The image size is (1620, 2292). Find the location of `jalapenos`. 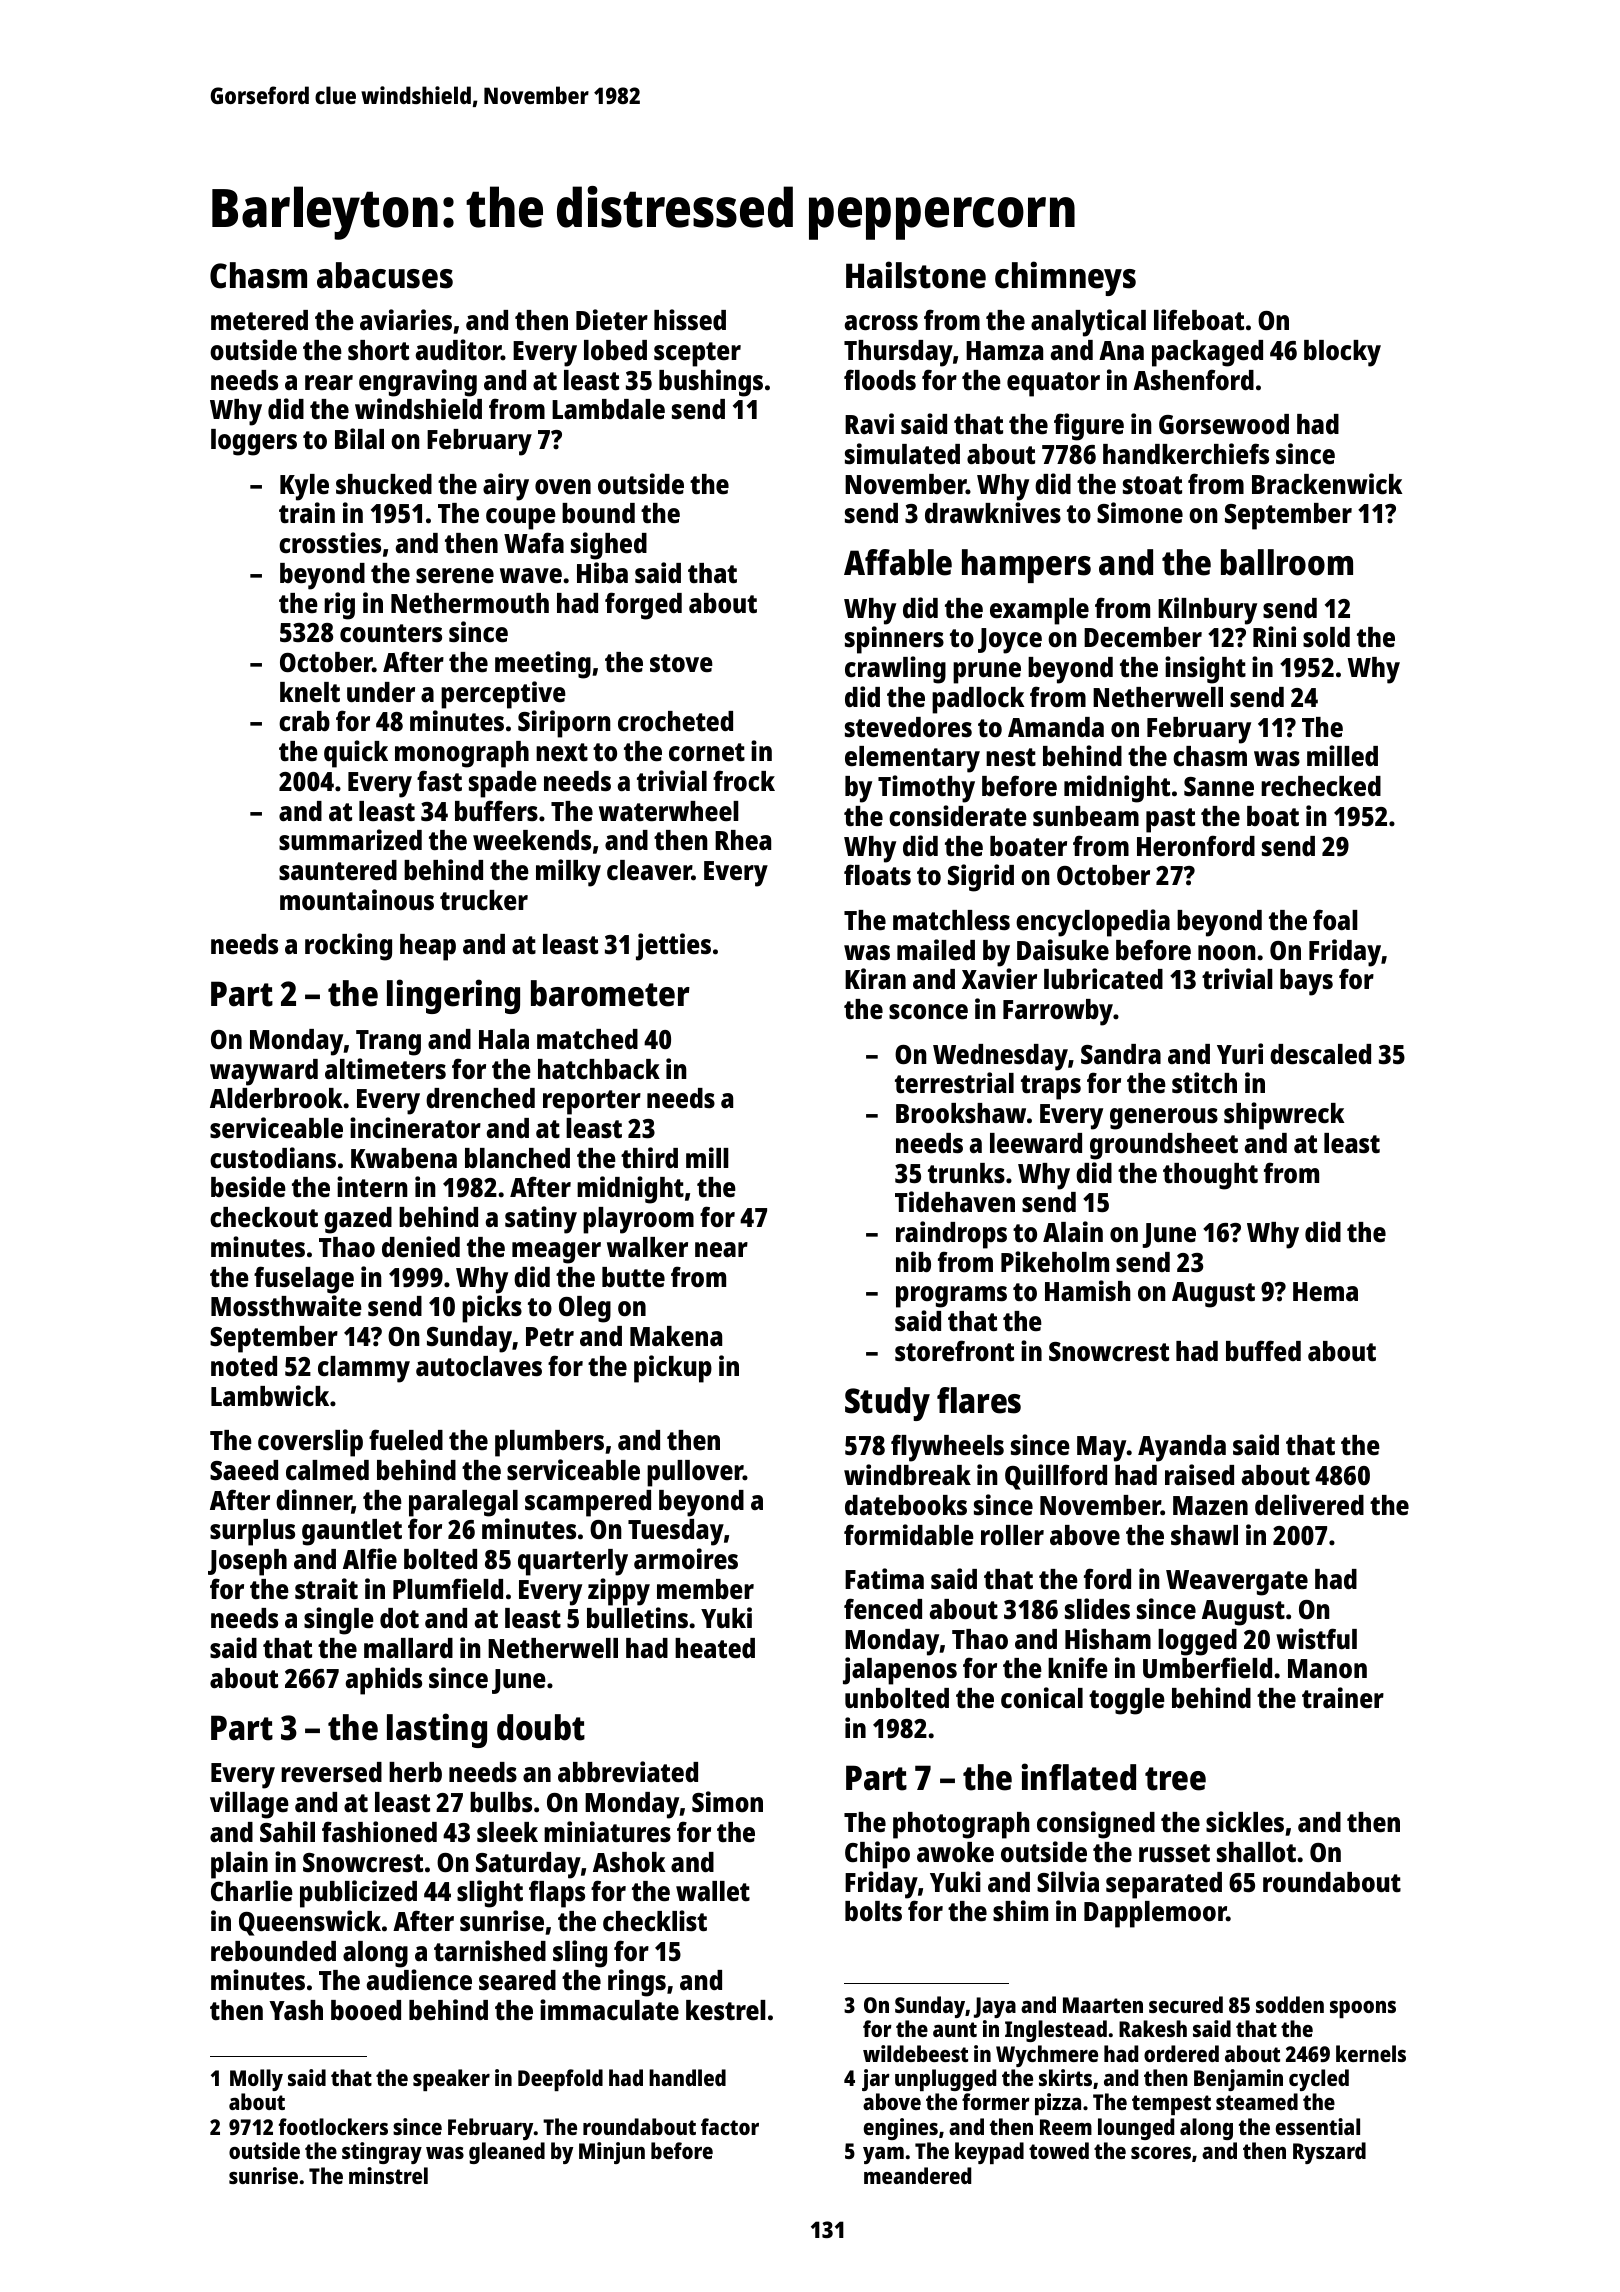

jalapenos is located at coordinates (900, 1671).
